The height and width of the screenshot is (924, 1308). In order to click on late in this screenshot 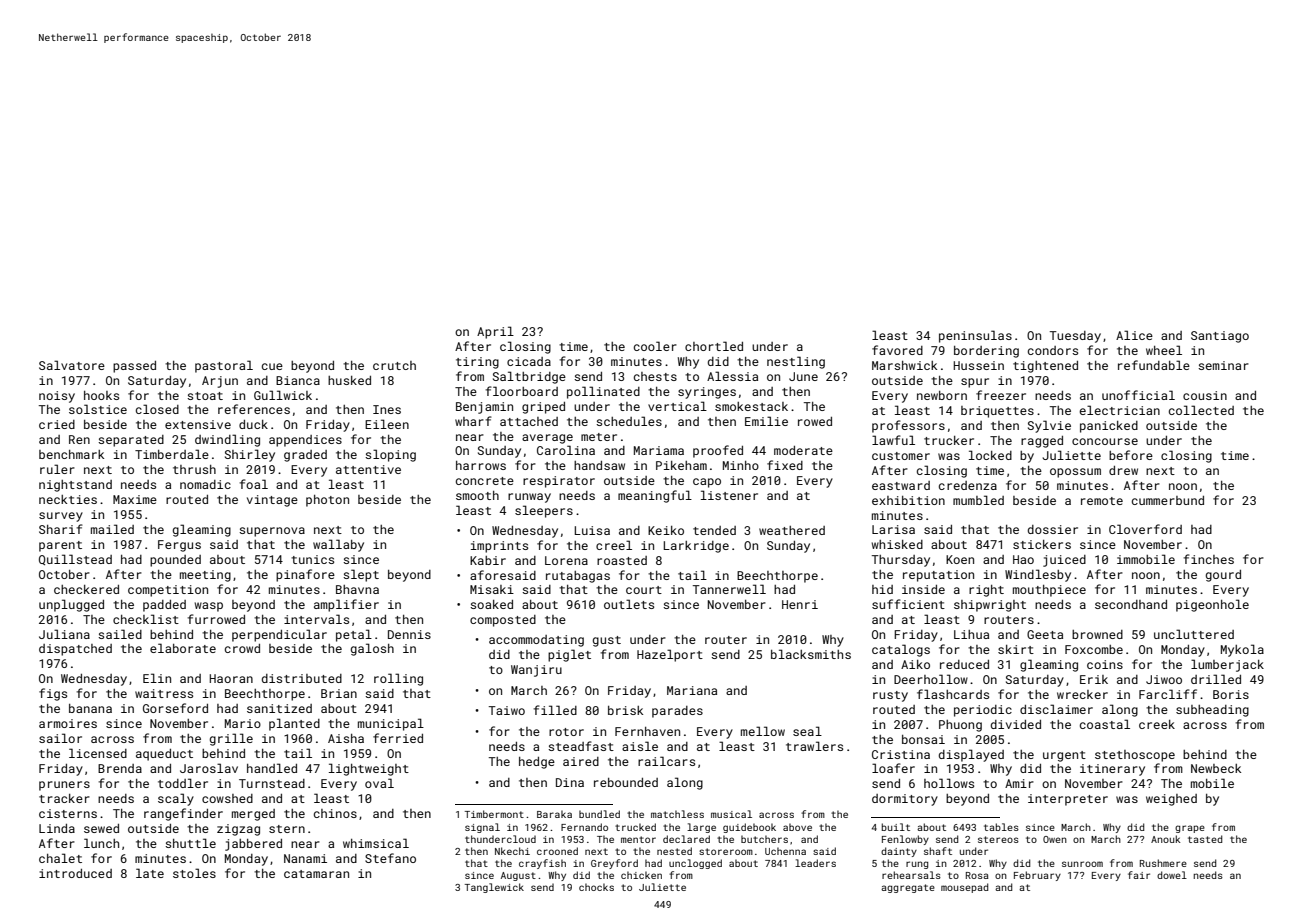, I will do `click(150, 873)`.
